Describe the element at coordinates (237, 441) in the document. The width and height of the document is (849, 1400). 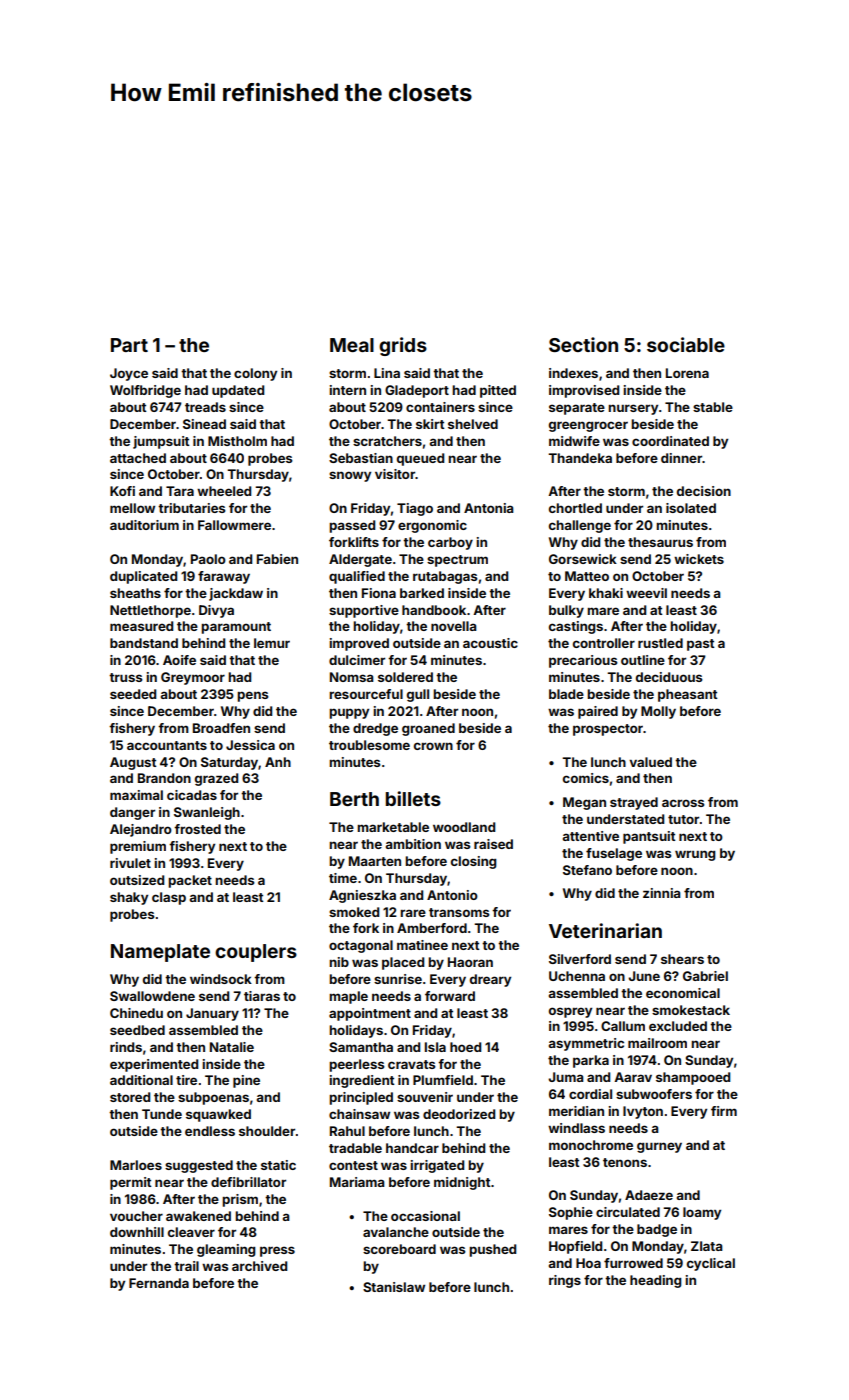
I see `Mistholm` at that location.
